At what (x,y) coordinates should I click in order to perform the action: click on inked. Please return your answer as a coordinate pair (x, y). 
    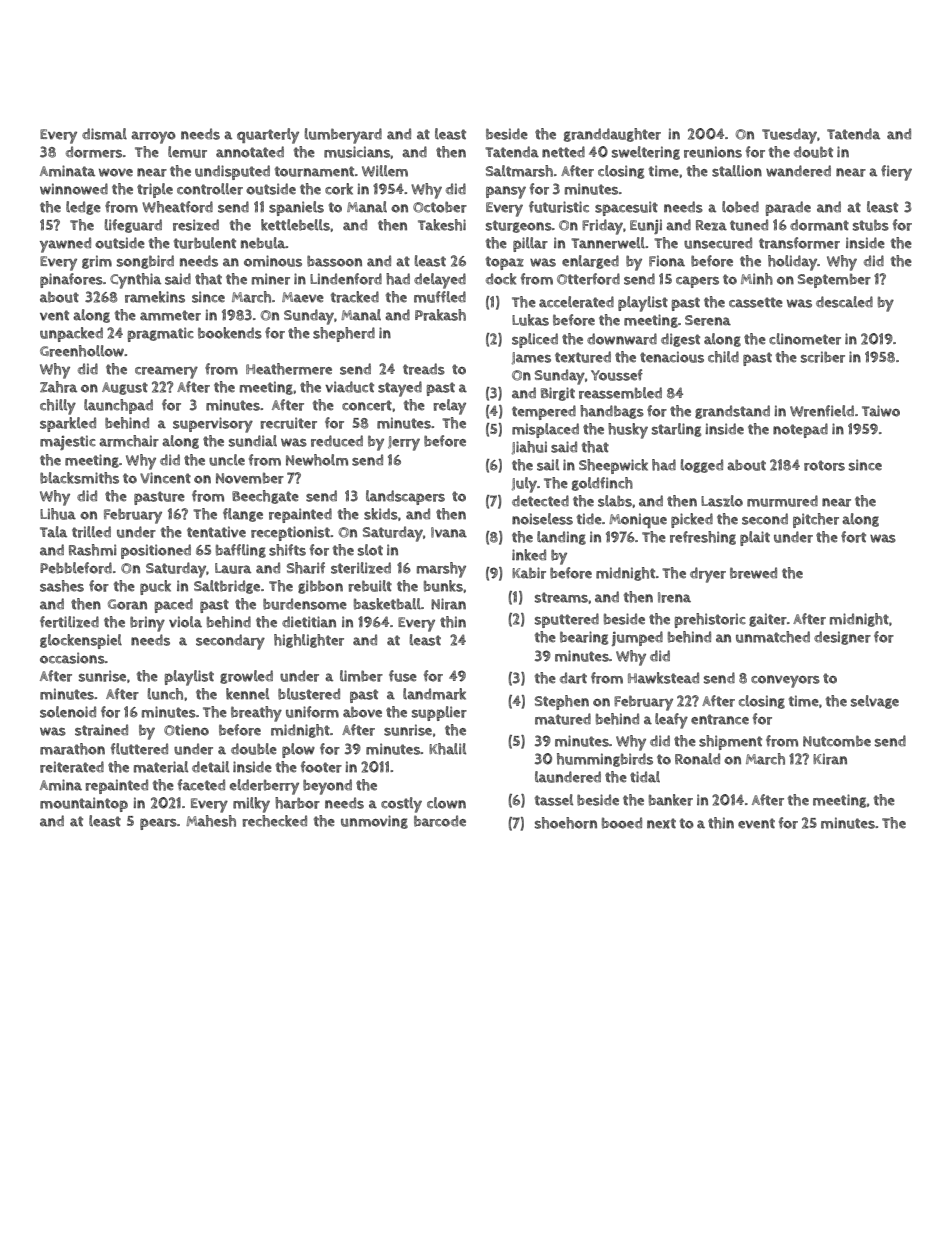
    Looking at the image, I should click on (529, 555).
